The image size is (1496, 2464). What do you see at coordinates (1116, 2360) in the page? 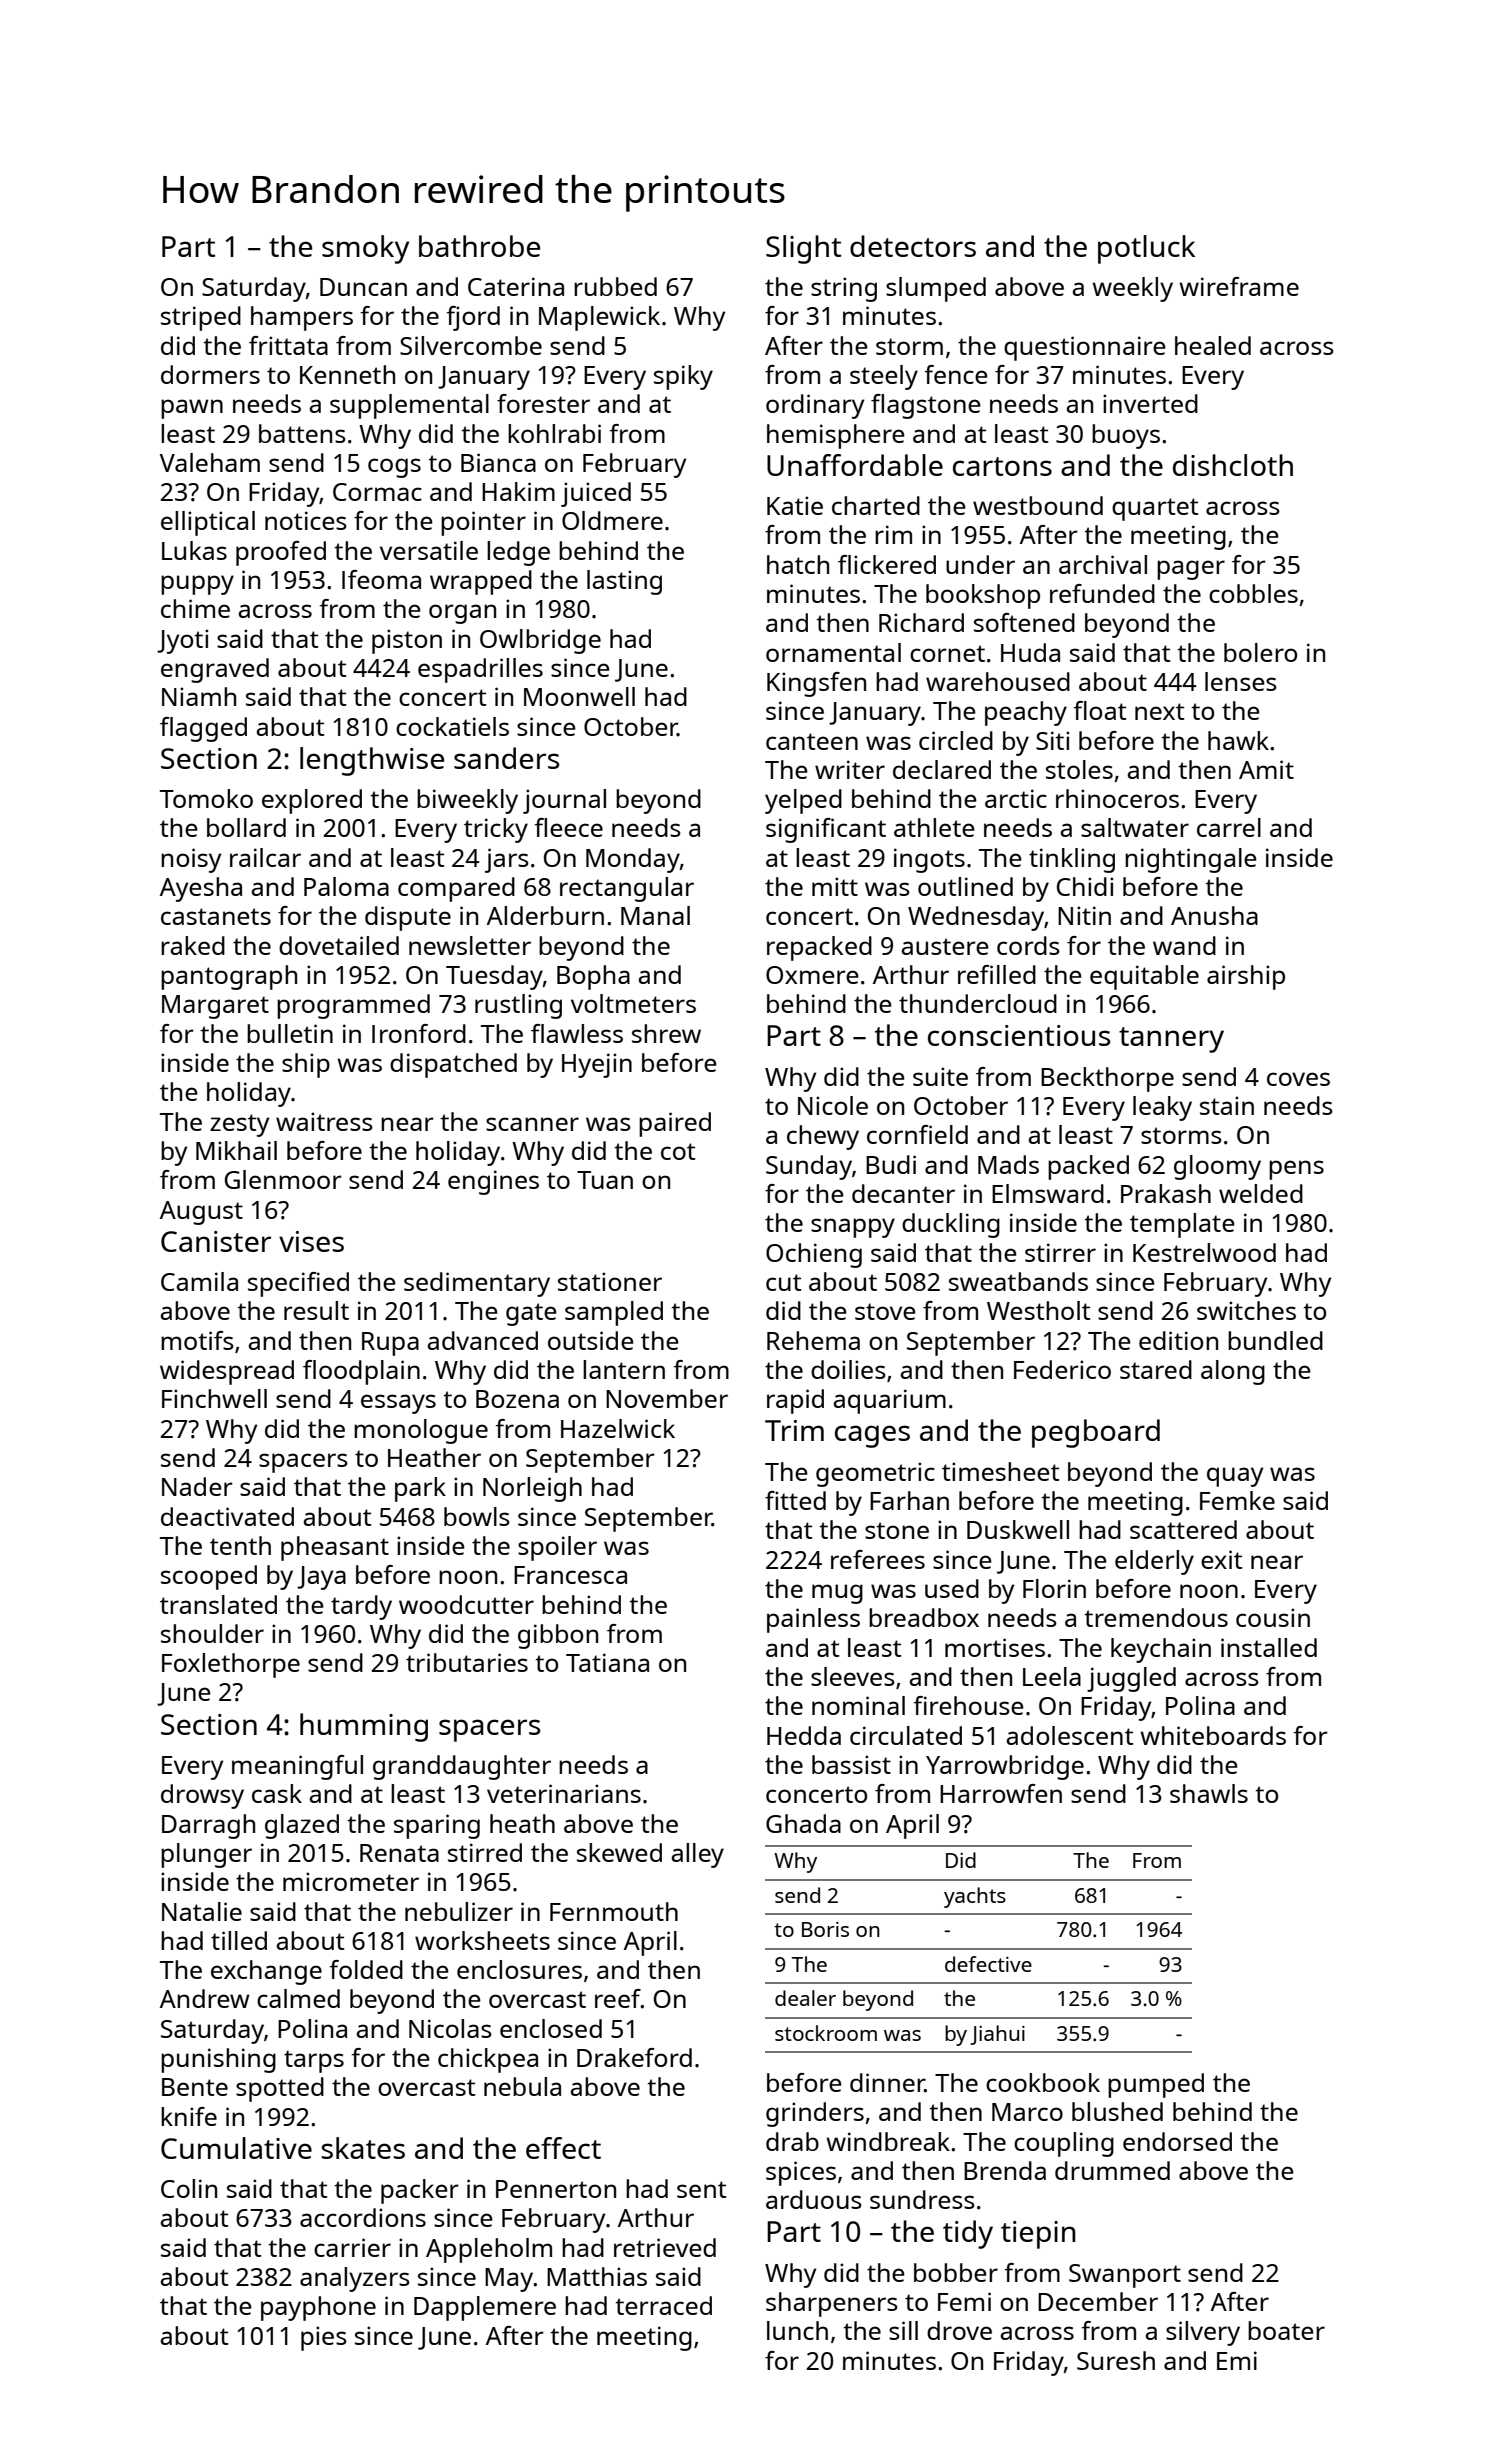
I see `Suresh` at bounding box center [1116, 2360].
